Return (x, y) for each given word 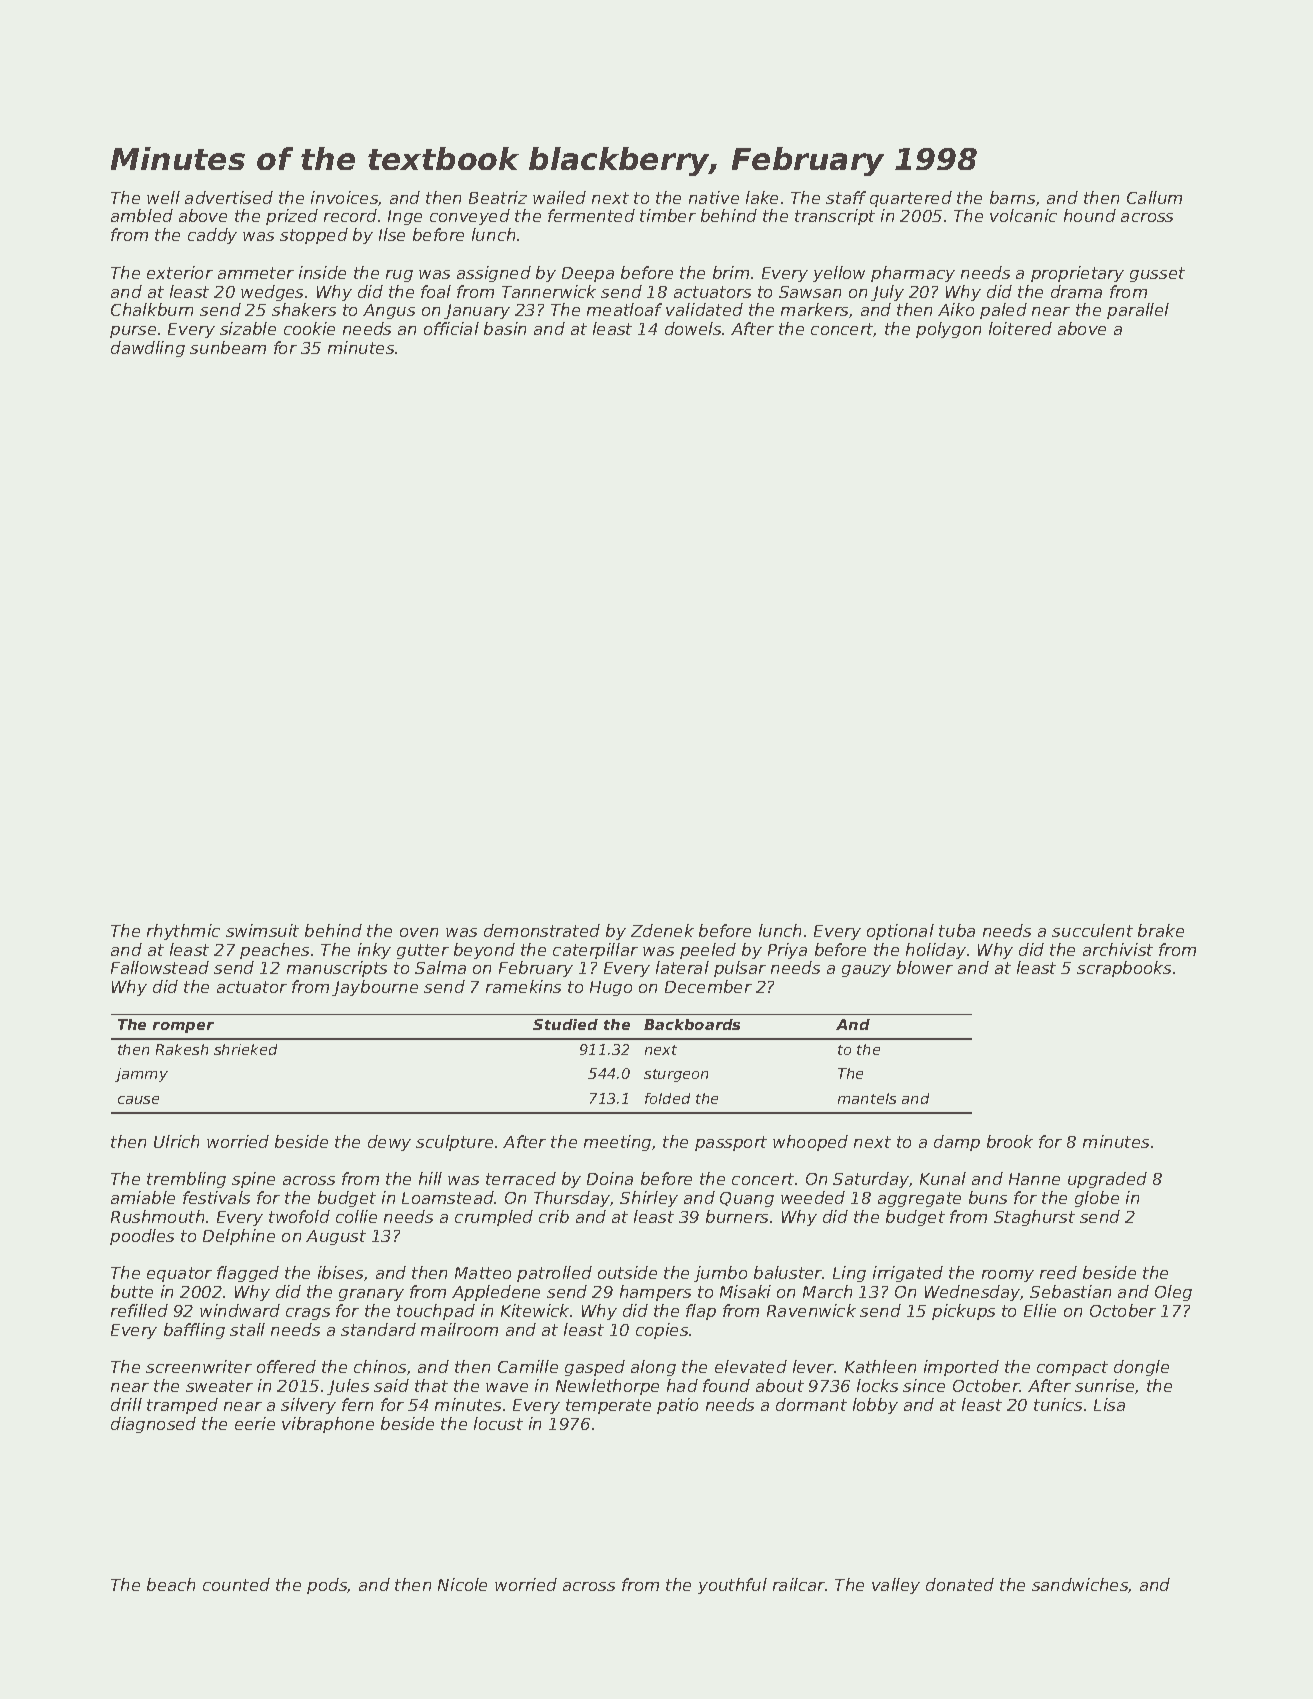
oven (419, 932)
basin (505, 328)
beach (171, 1584)
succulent (1092, 930)
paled (1003, 311)
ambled (142, 215)
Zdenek (662, 930)
